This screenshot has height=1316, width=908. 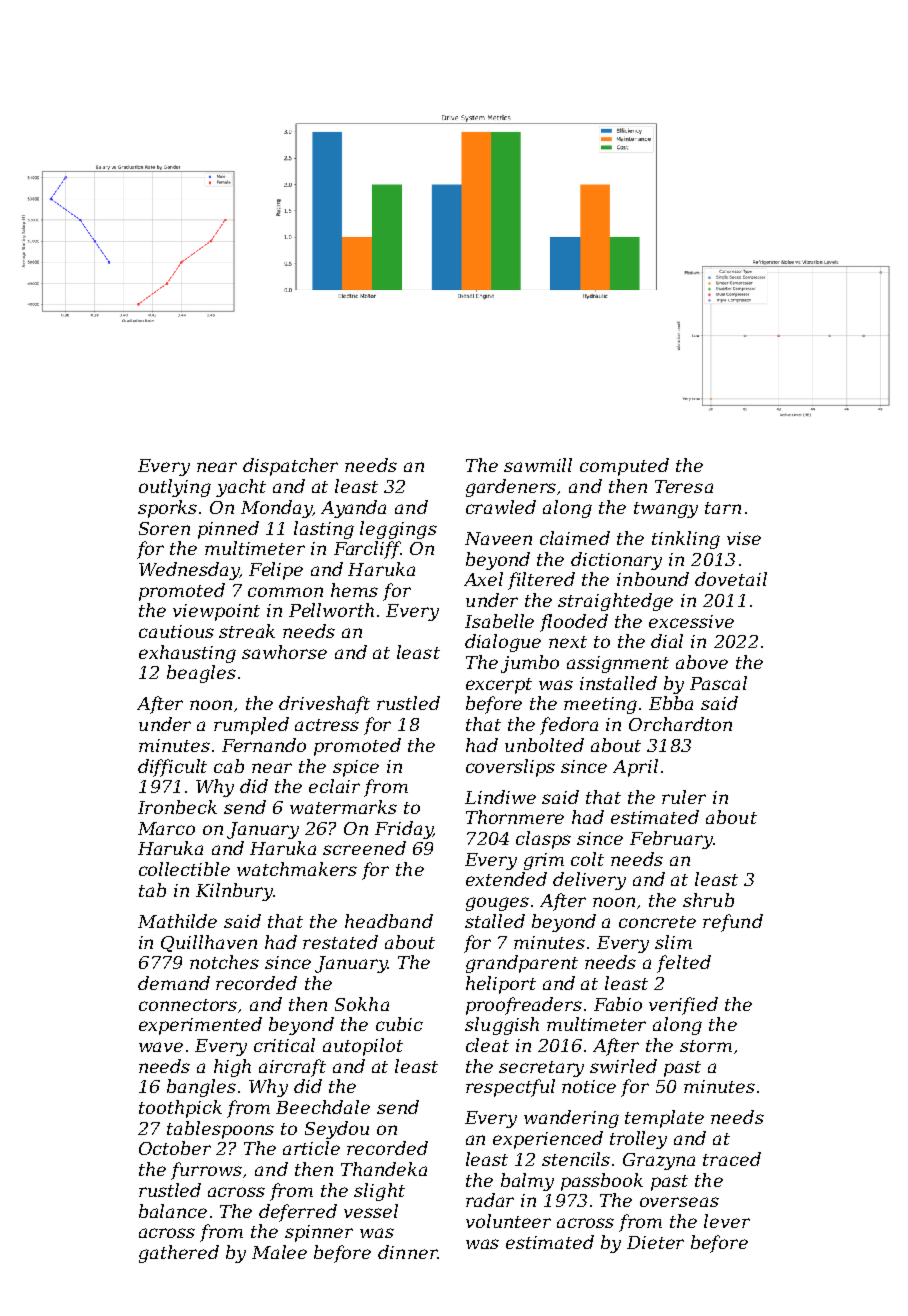 What do you see at coordinates (290, 467) in the screenshot?
I see `dispatcher` at bounding box center [290, 467].
